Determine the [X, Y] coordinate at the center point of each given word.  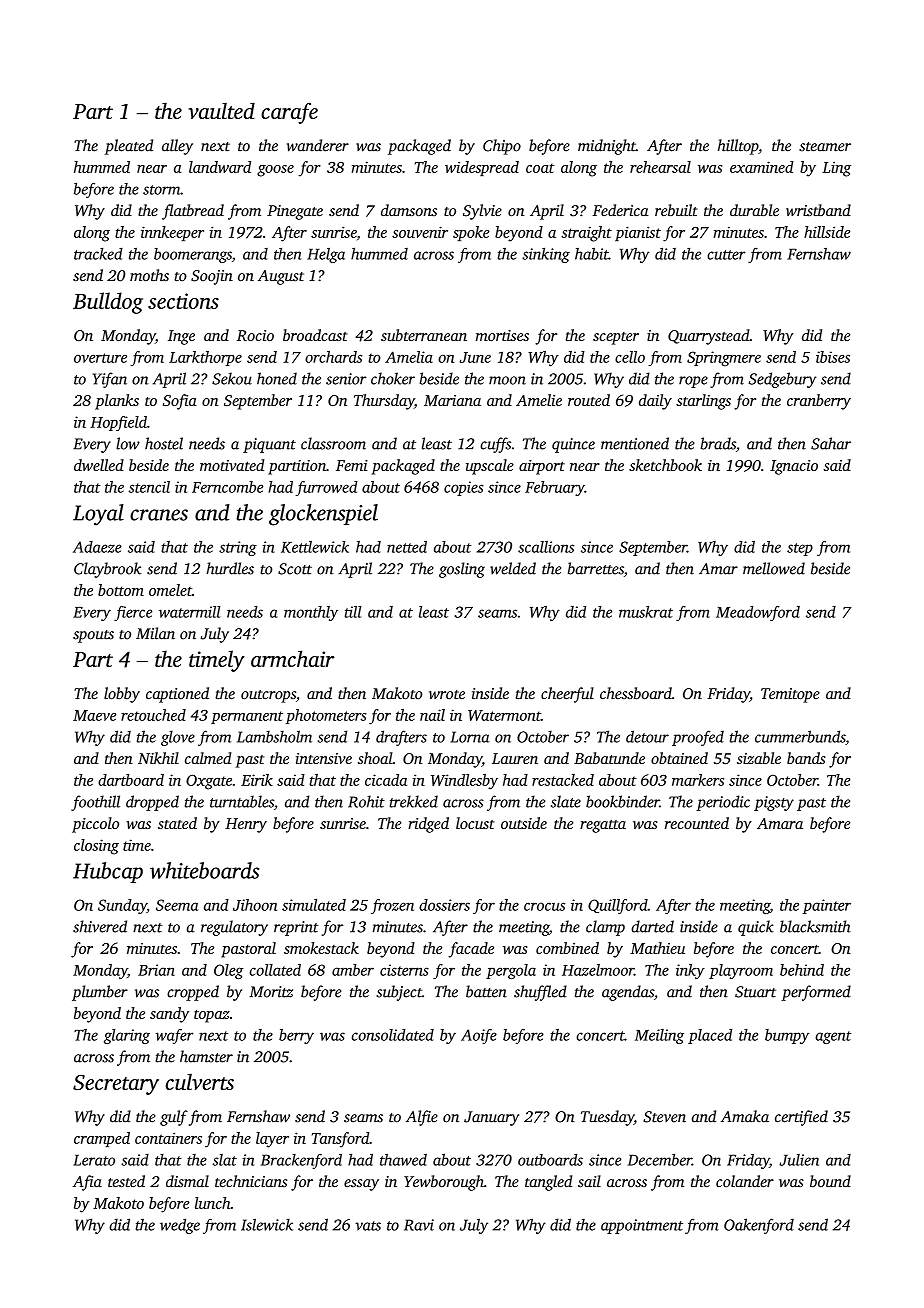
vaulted [221, 111]
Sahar [831, 443]
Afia [87, 1183]
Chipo [502, 147]
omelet [170, 590]
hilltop [738, 147]
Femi [352, 465]
